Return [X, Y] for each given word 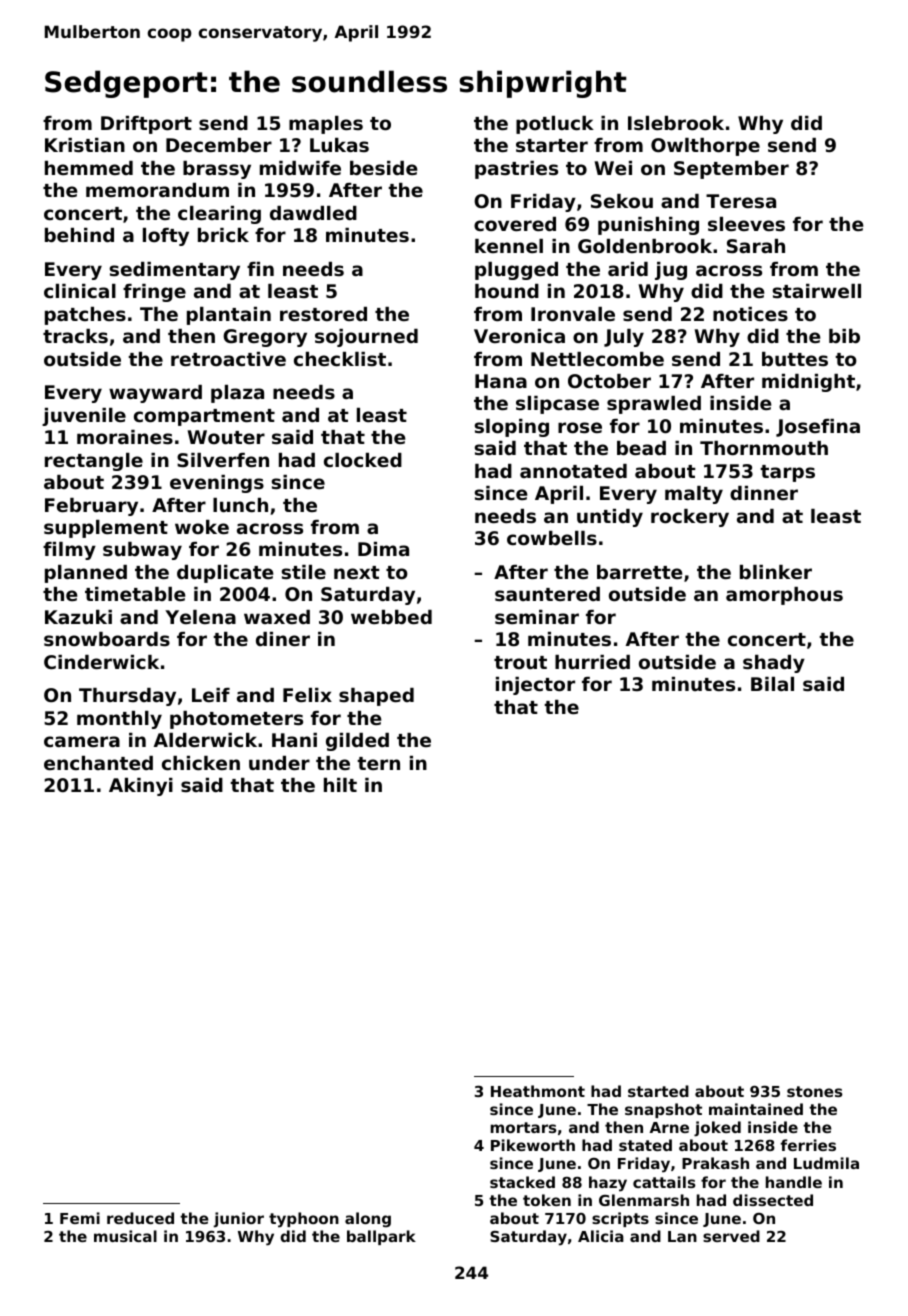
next [357, 572]
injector [535, 686]
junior [238, 1220]
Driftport [146, 125]
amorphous [784, 596]
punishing [648, 226]
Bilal [772, 684]
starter [552, 146]
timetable [135, 594]
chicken [201, 763]
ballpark [381, 1237]
